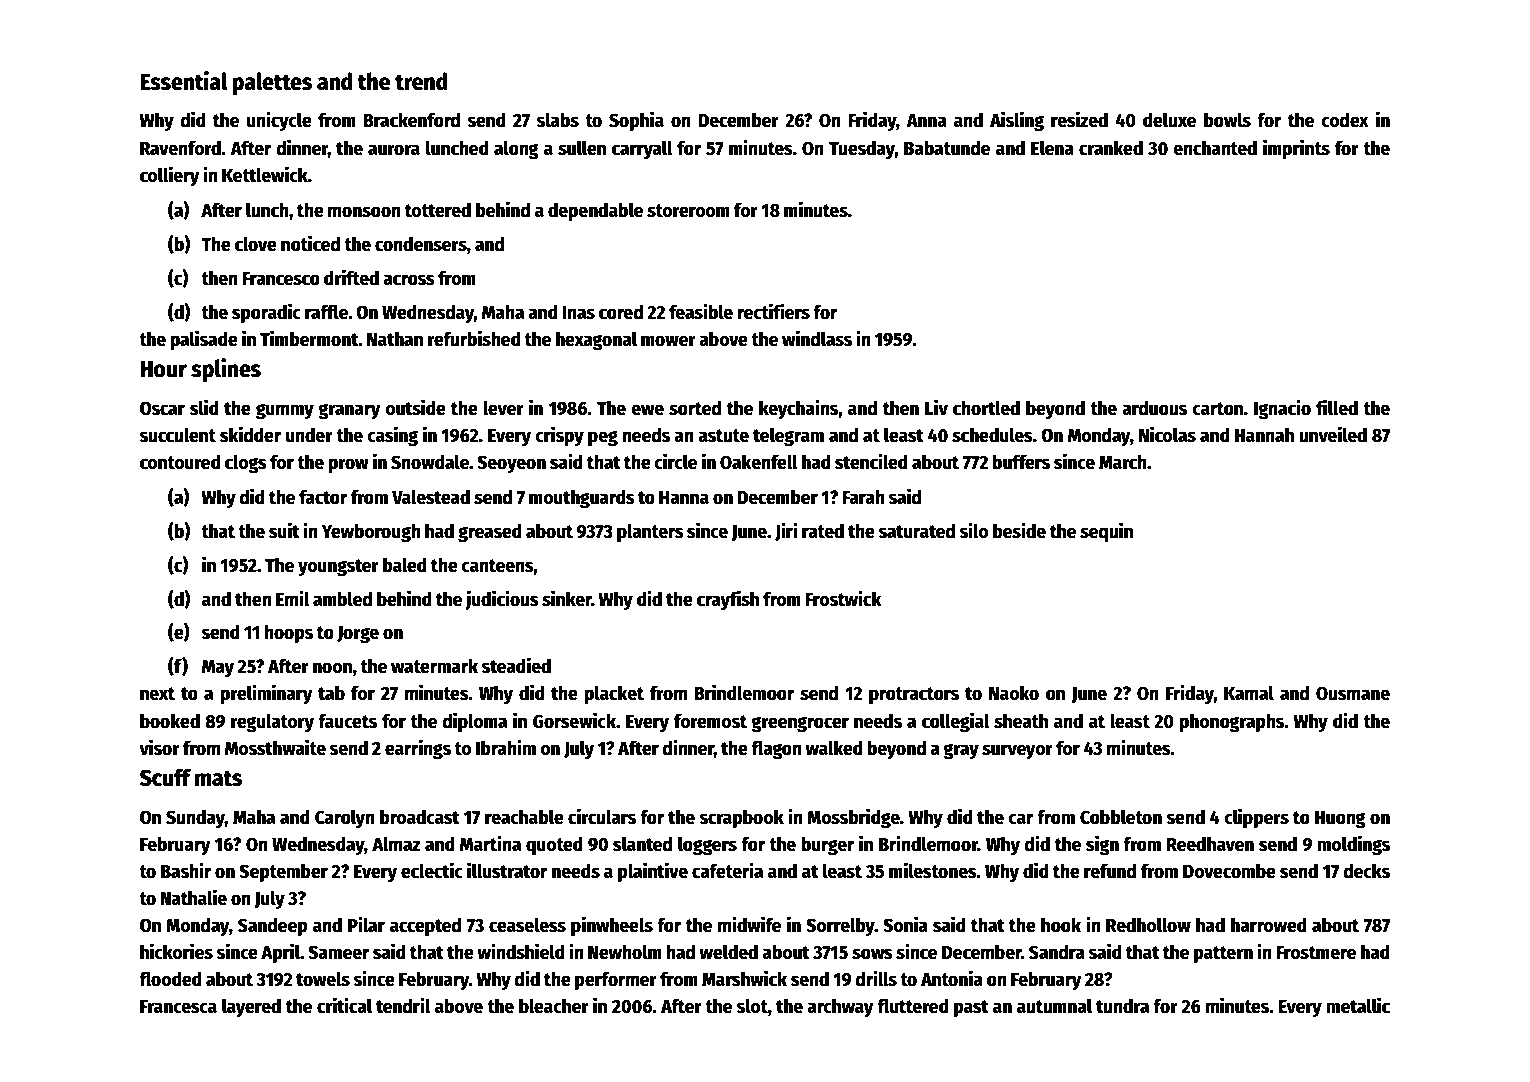 This page has width=1530, height=1082. Describe the element at coordinates (1345, 120) in the page. I see `codex` at that location.
